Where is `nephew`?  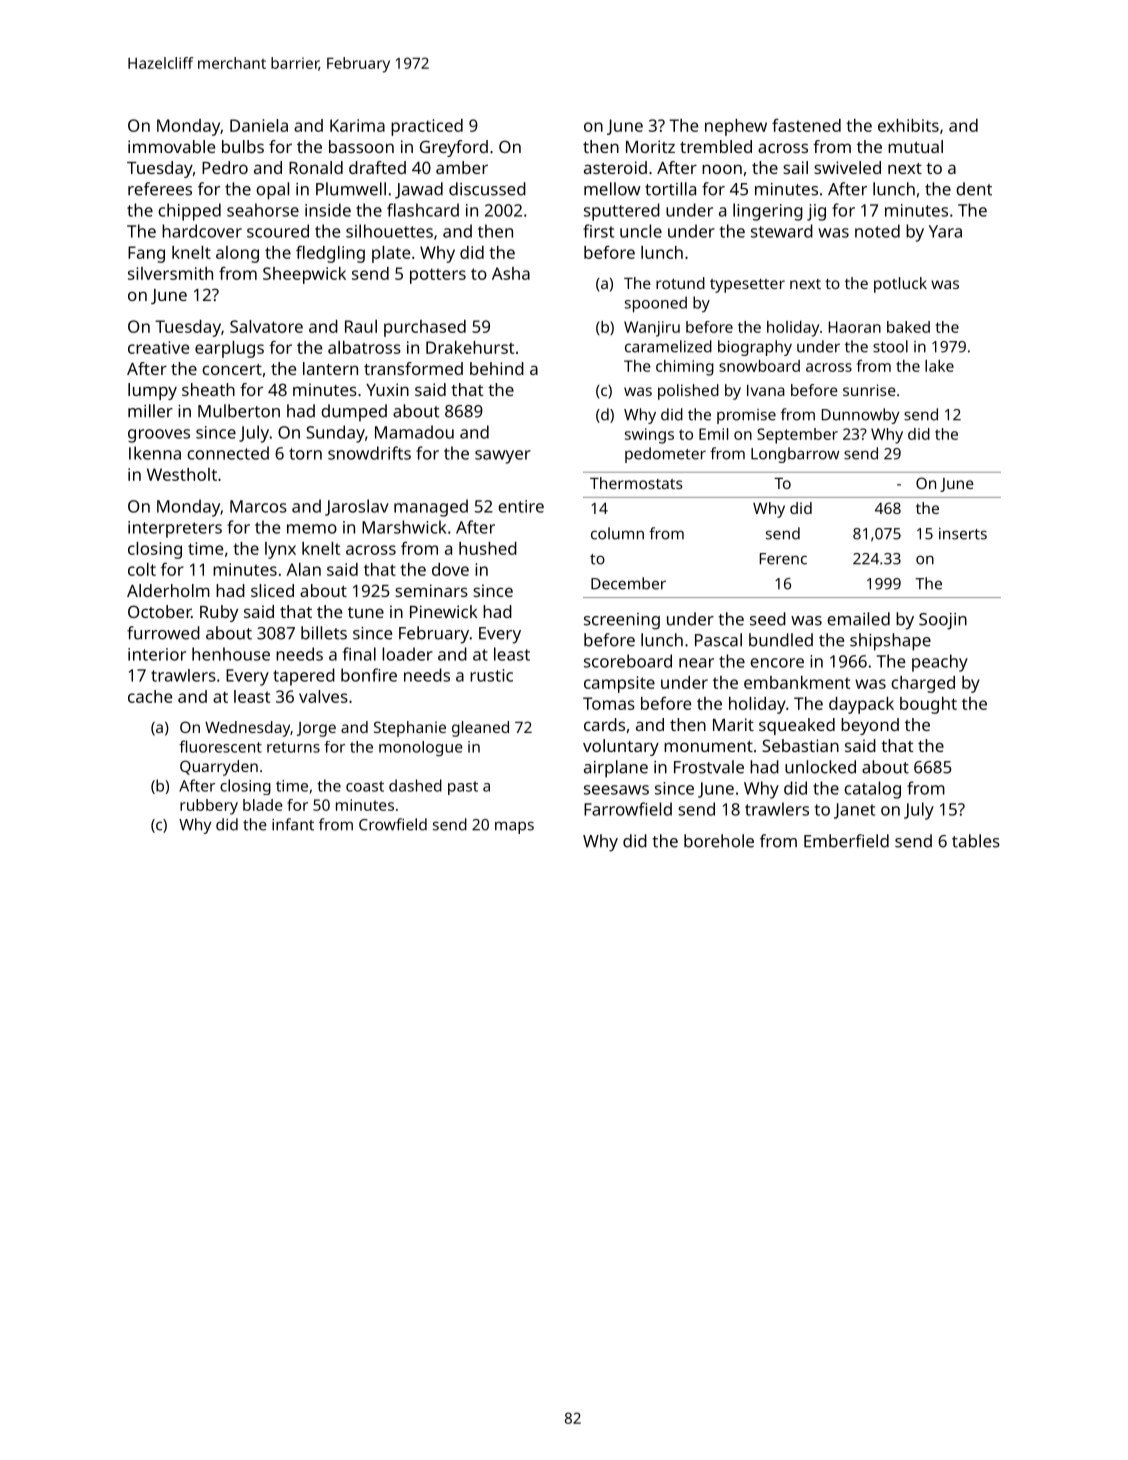 nephew is located at coordinates (736, 127).
